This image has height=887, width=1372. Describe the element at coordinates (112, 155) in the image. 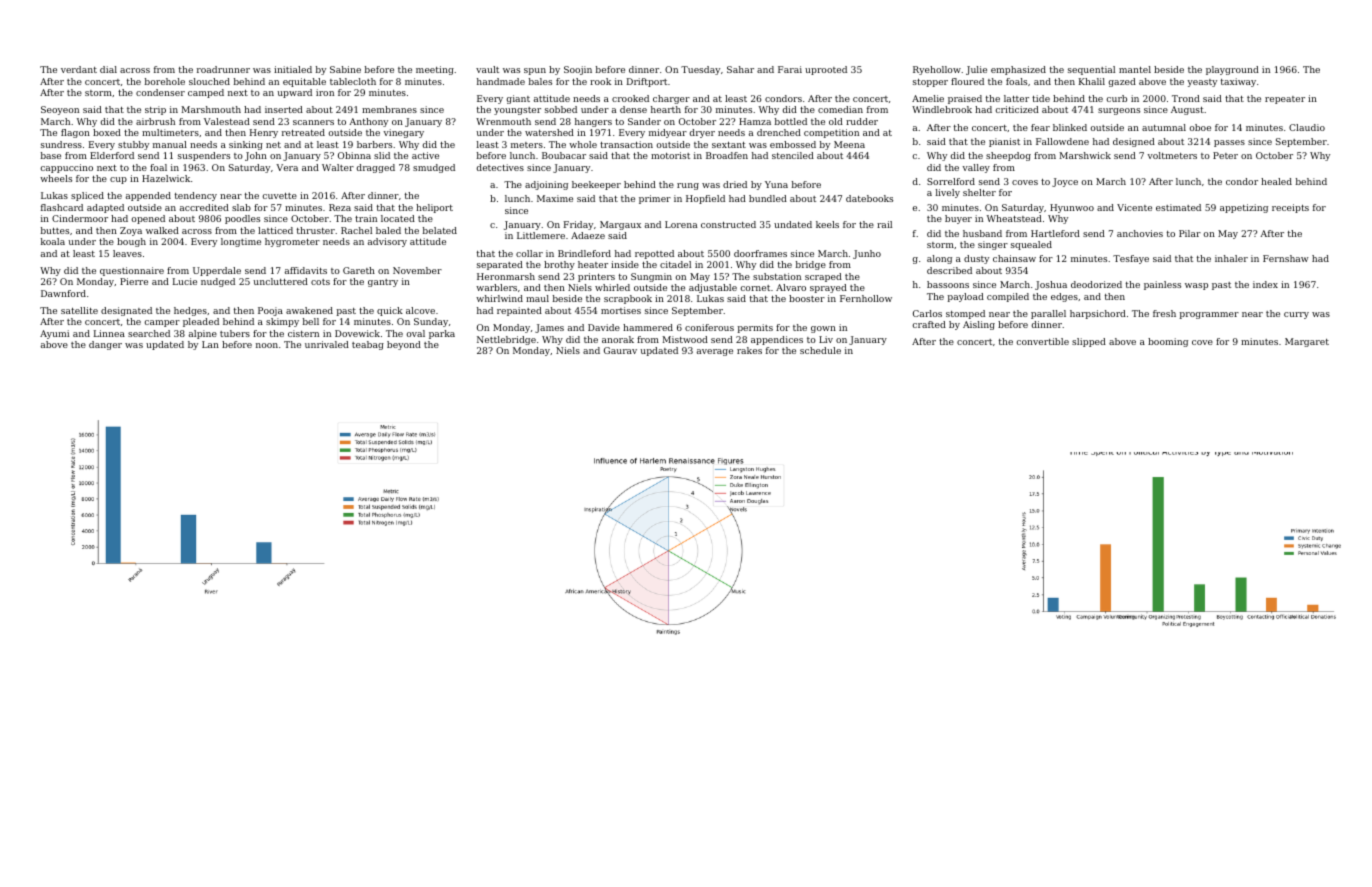

I see `Elderford` at that location.
